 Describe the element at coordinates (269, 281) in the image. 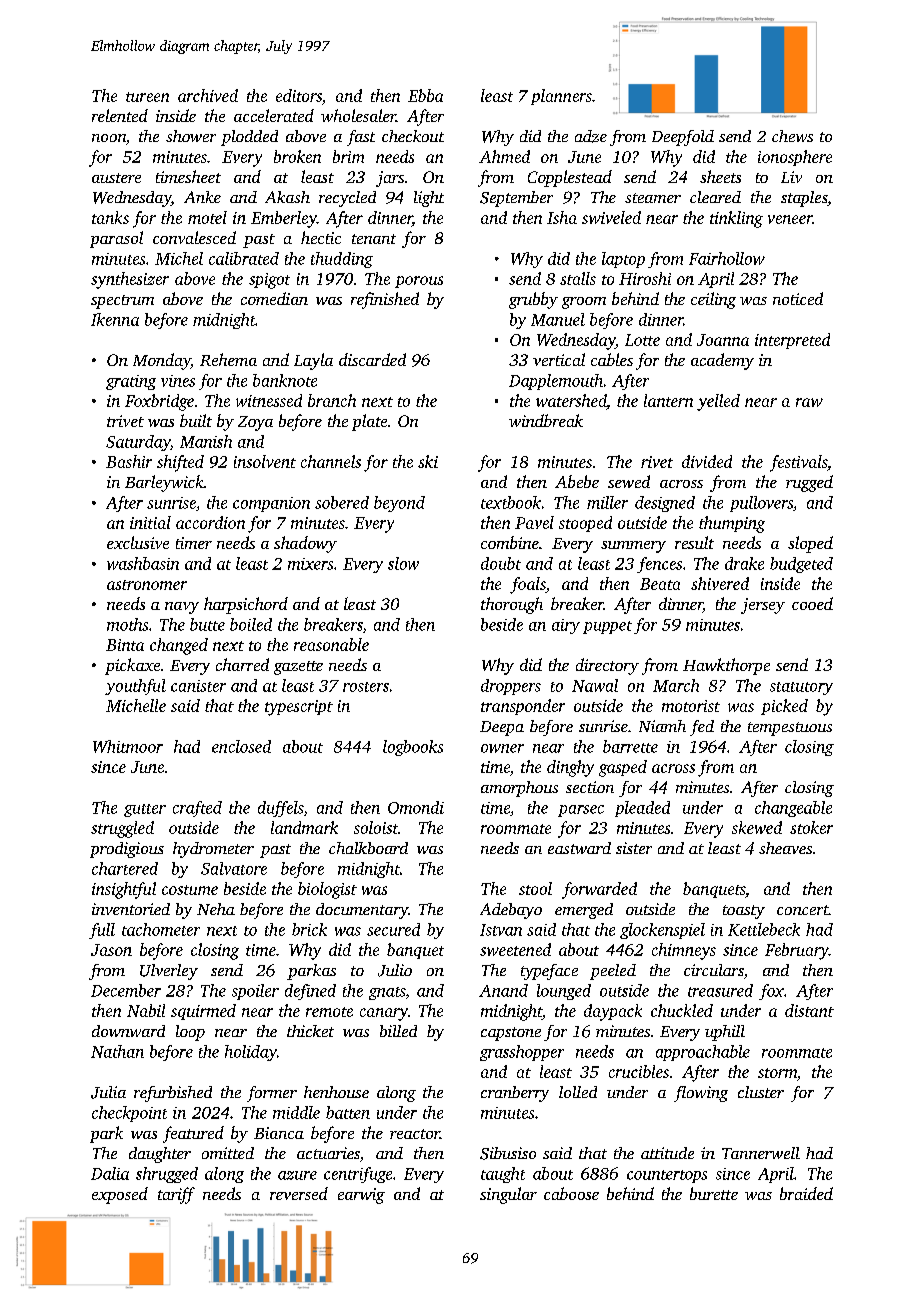

I see `spigot` at that location.
